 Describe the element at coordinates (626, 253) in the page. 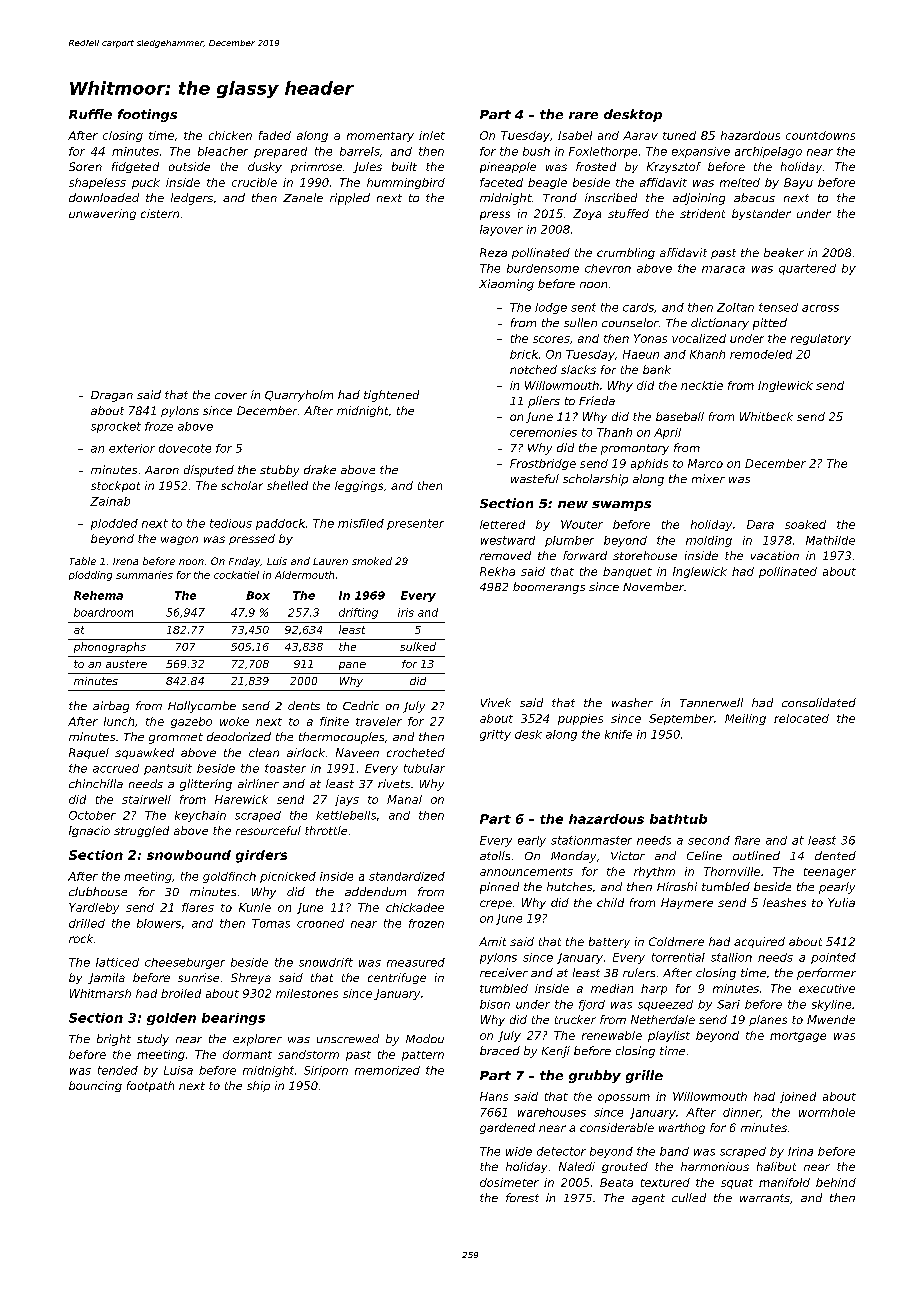

I see `crumbling` at that location.
